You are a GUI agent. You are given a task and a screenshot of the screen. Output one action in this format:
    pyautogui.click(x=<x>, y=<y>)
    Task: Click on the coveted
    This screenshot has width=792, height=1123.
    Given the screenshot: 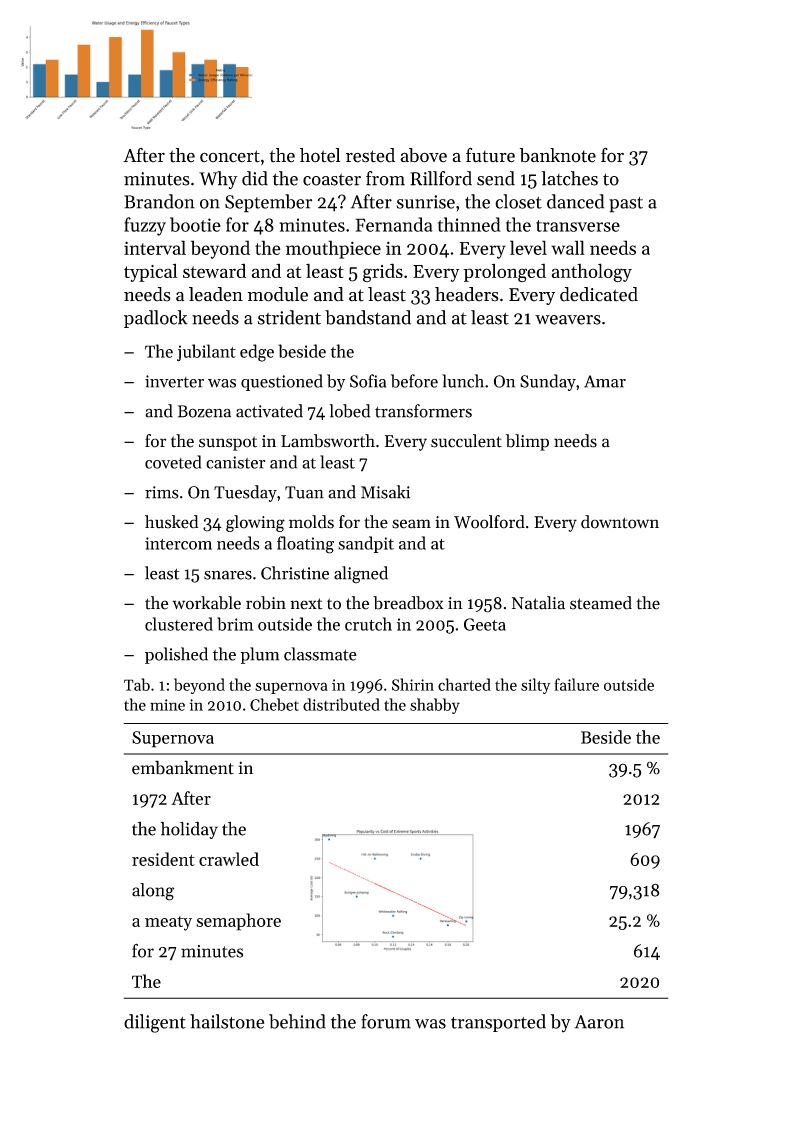 What is the action you would take?
    pyautogui.click(x=173, y=462)
